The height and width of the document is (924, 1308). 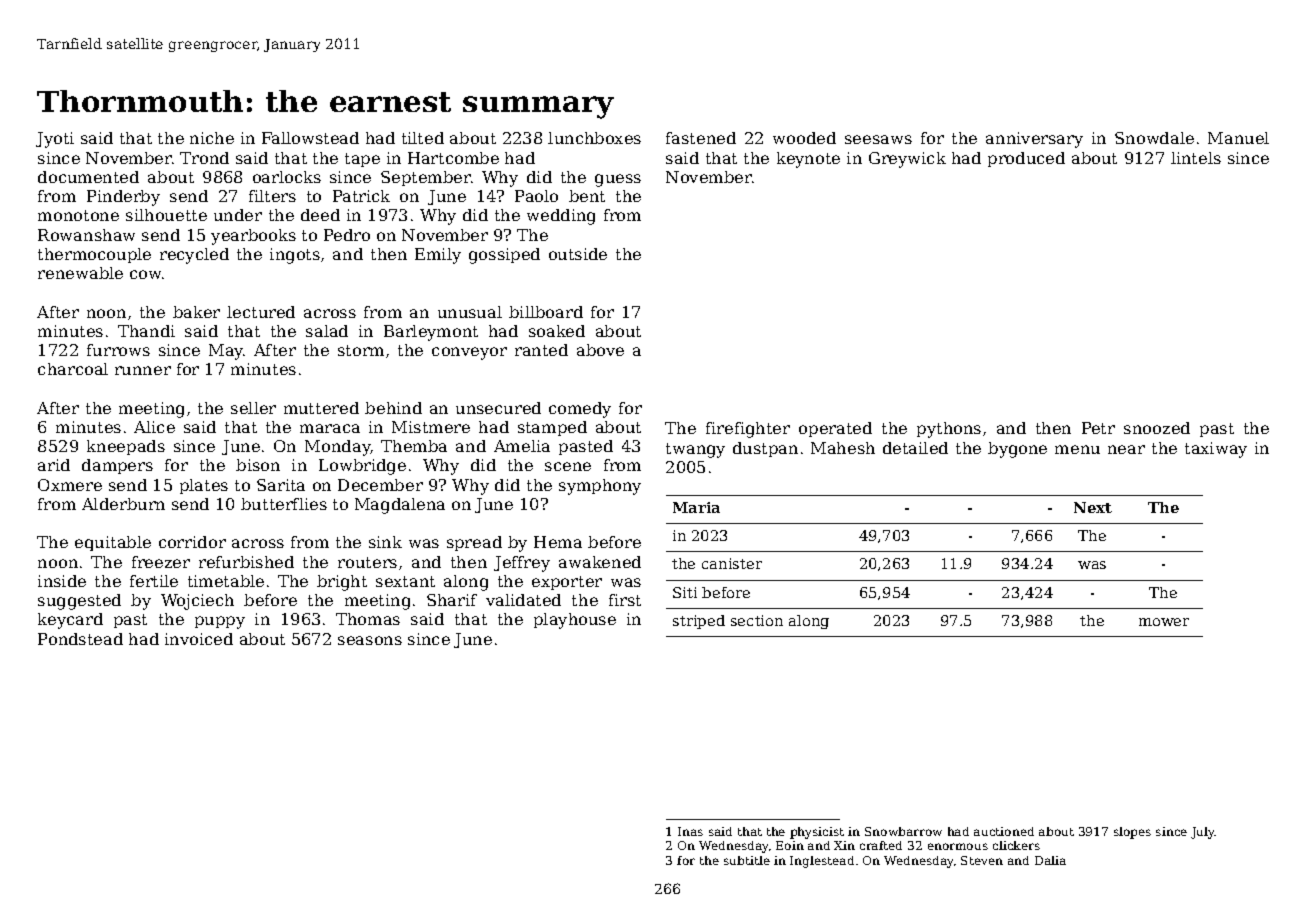 I want to click on Jyoti, so click(x=55, y=140).
